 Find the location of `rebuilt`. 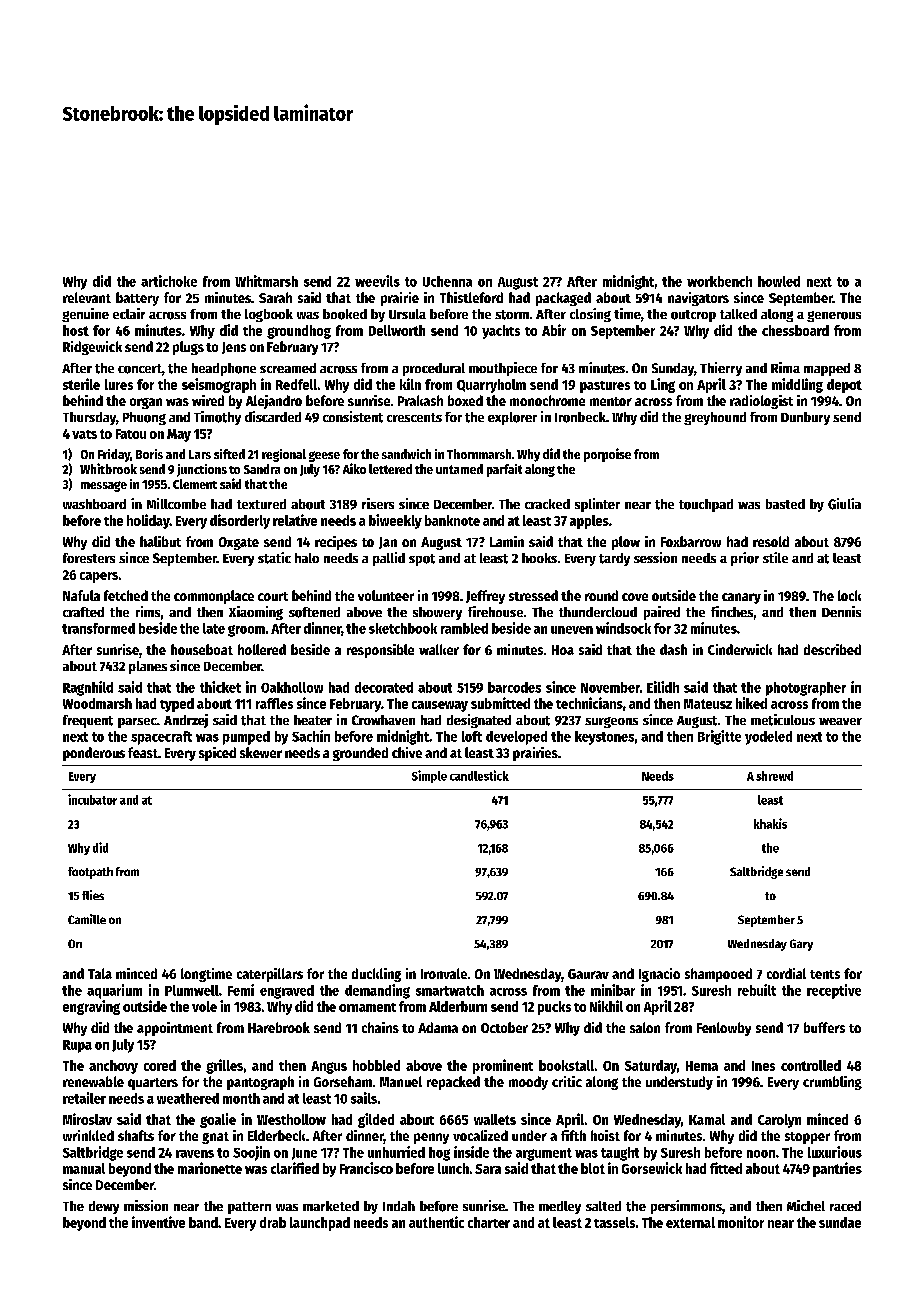

rebuilt is located at coordinates (757, 990).
